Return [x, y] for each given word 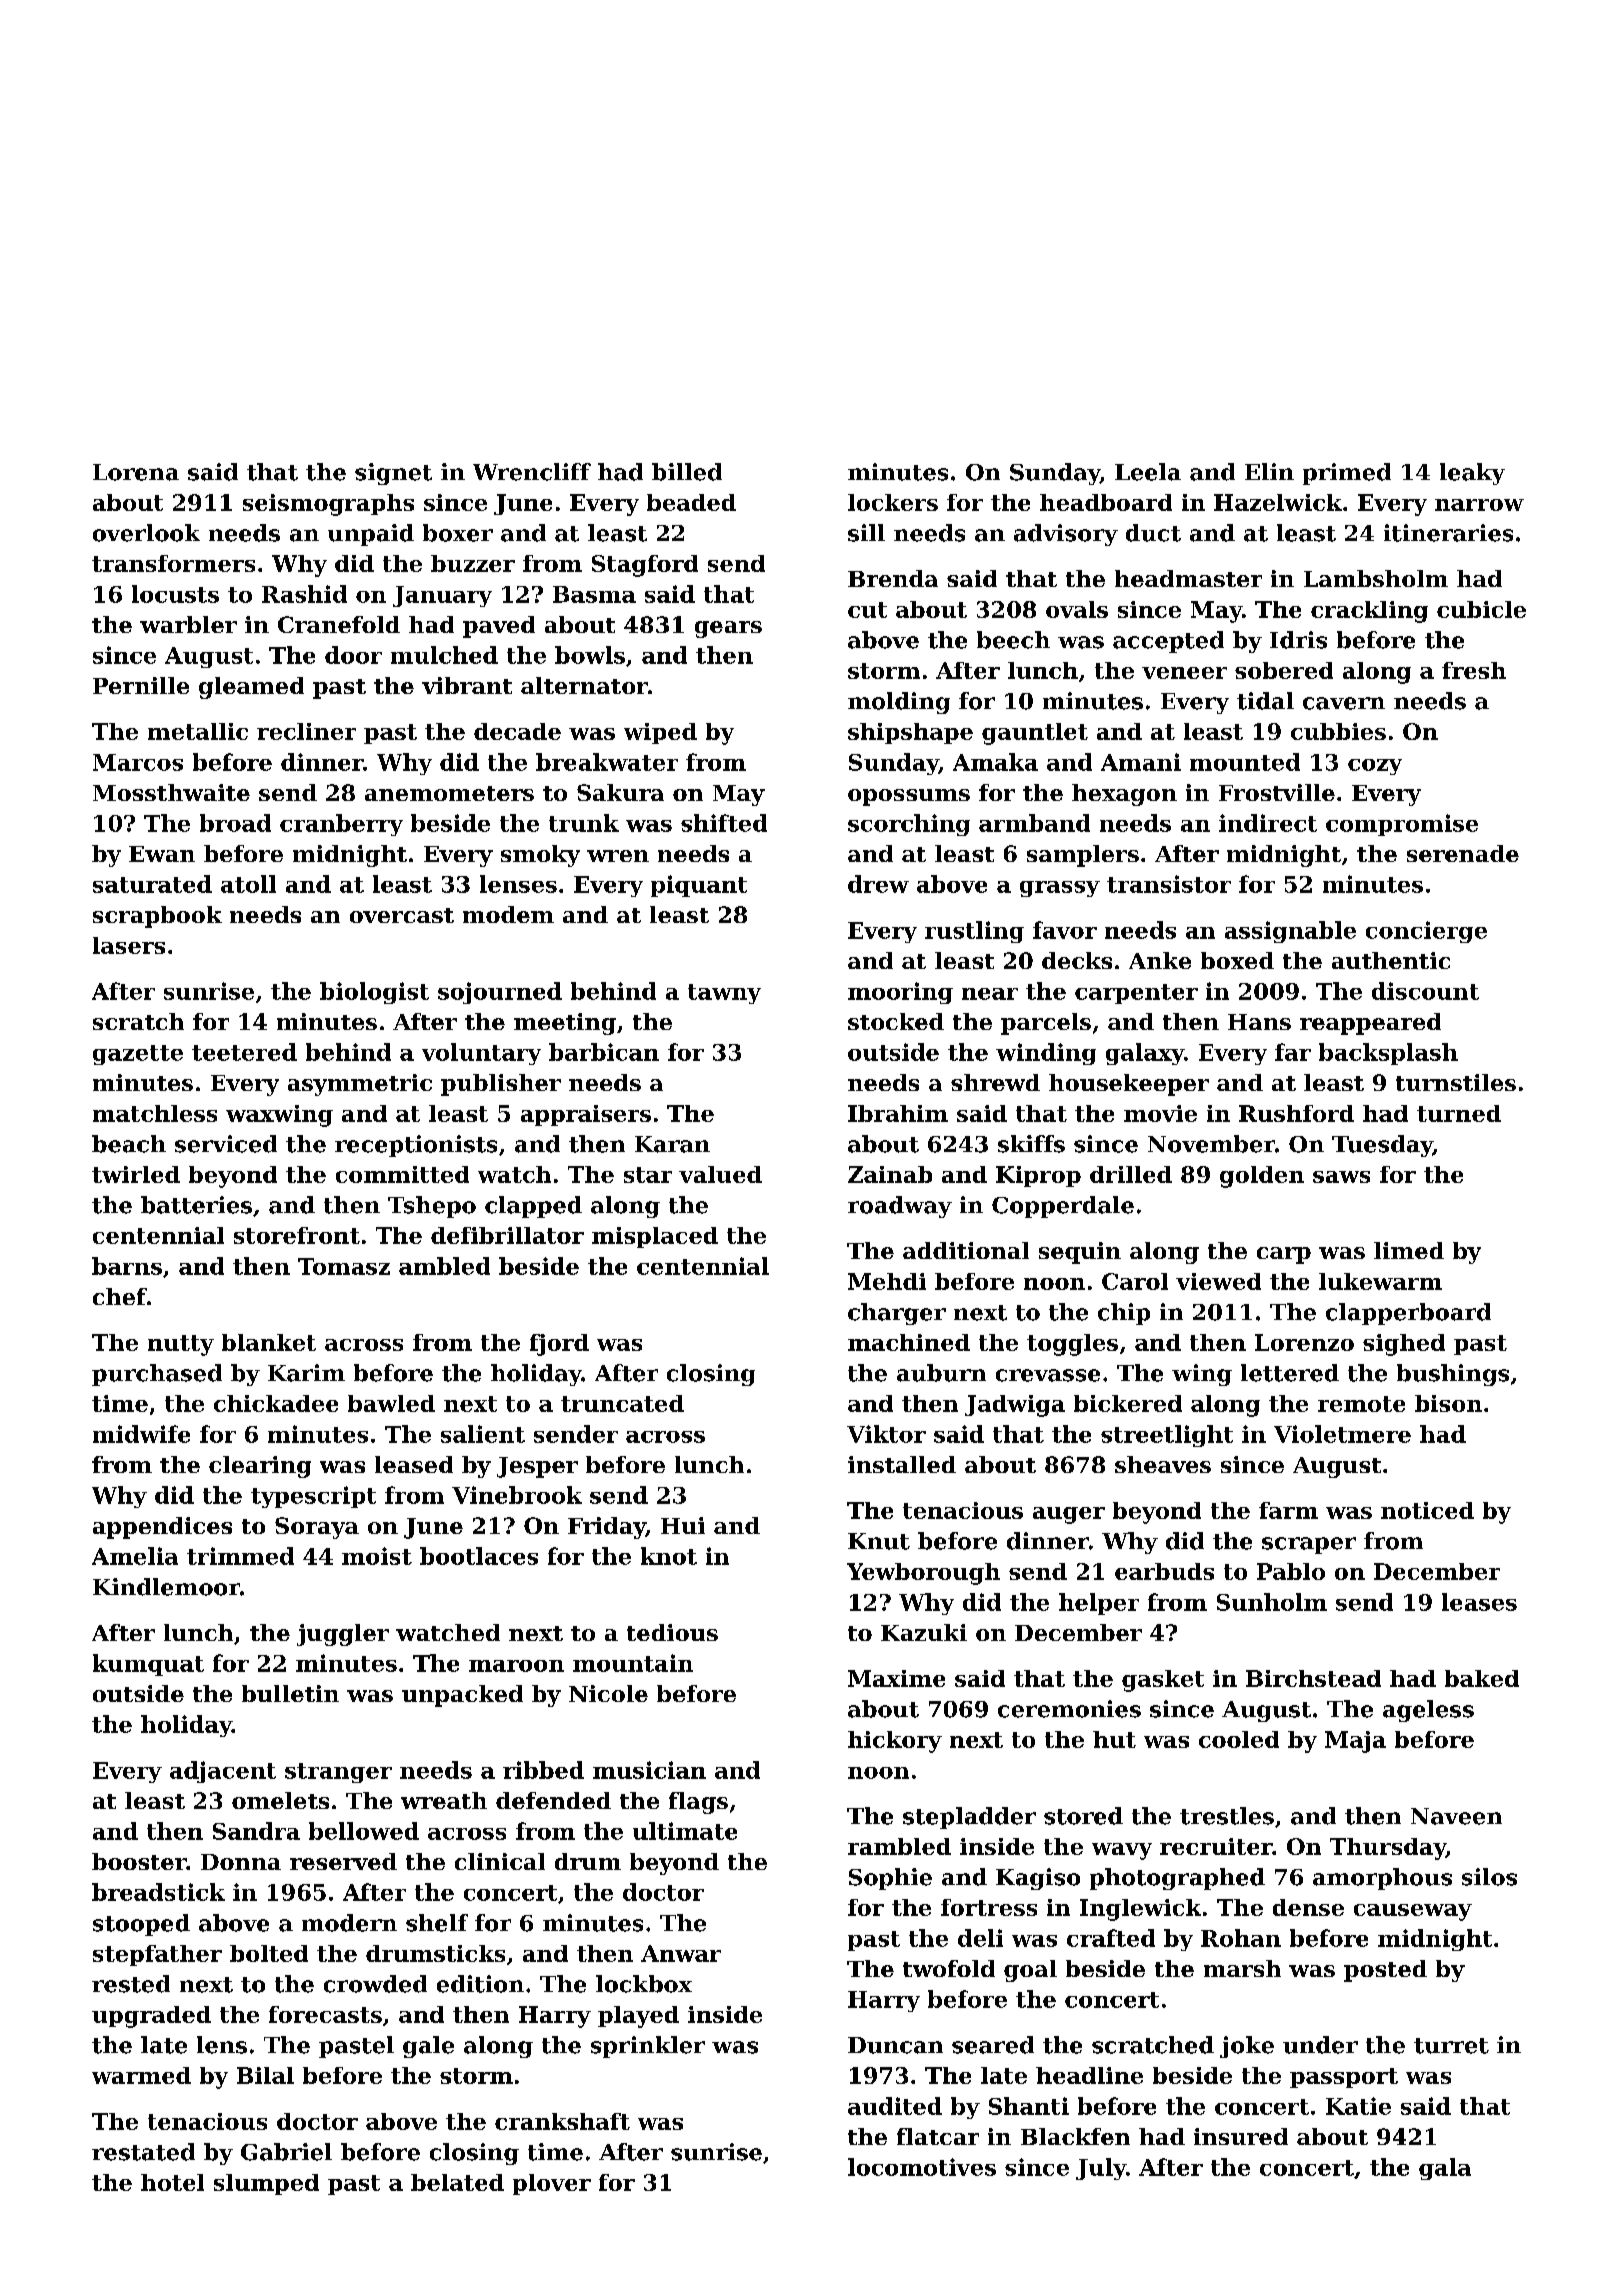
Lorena [136, 472]
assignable [1290, 932]
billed [687, 472]
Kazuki [924, 1632]
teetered [244, 1052]
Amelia [135, 1556]
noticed [1427, 1510]
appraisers [586, 1115]
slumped [266, 2184]
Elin [1269, 471]
